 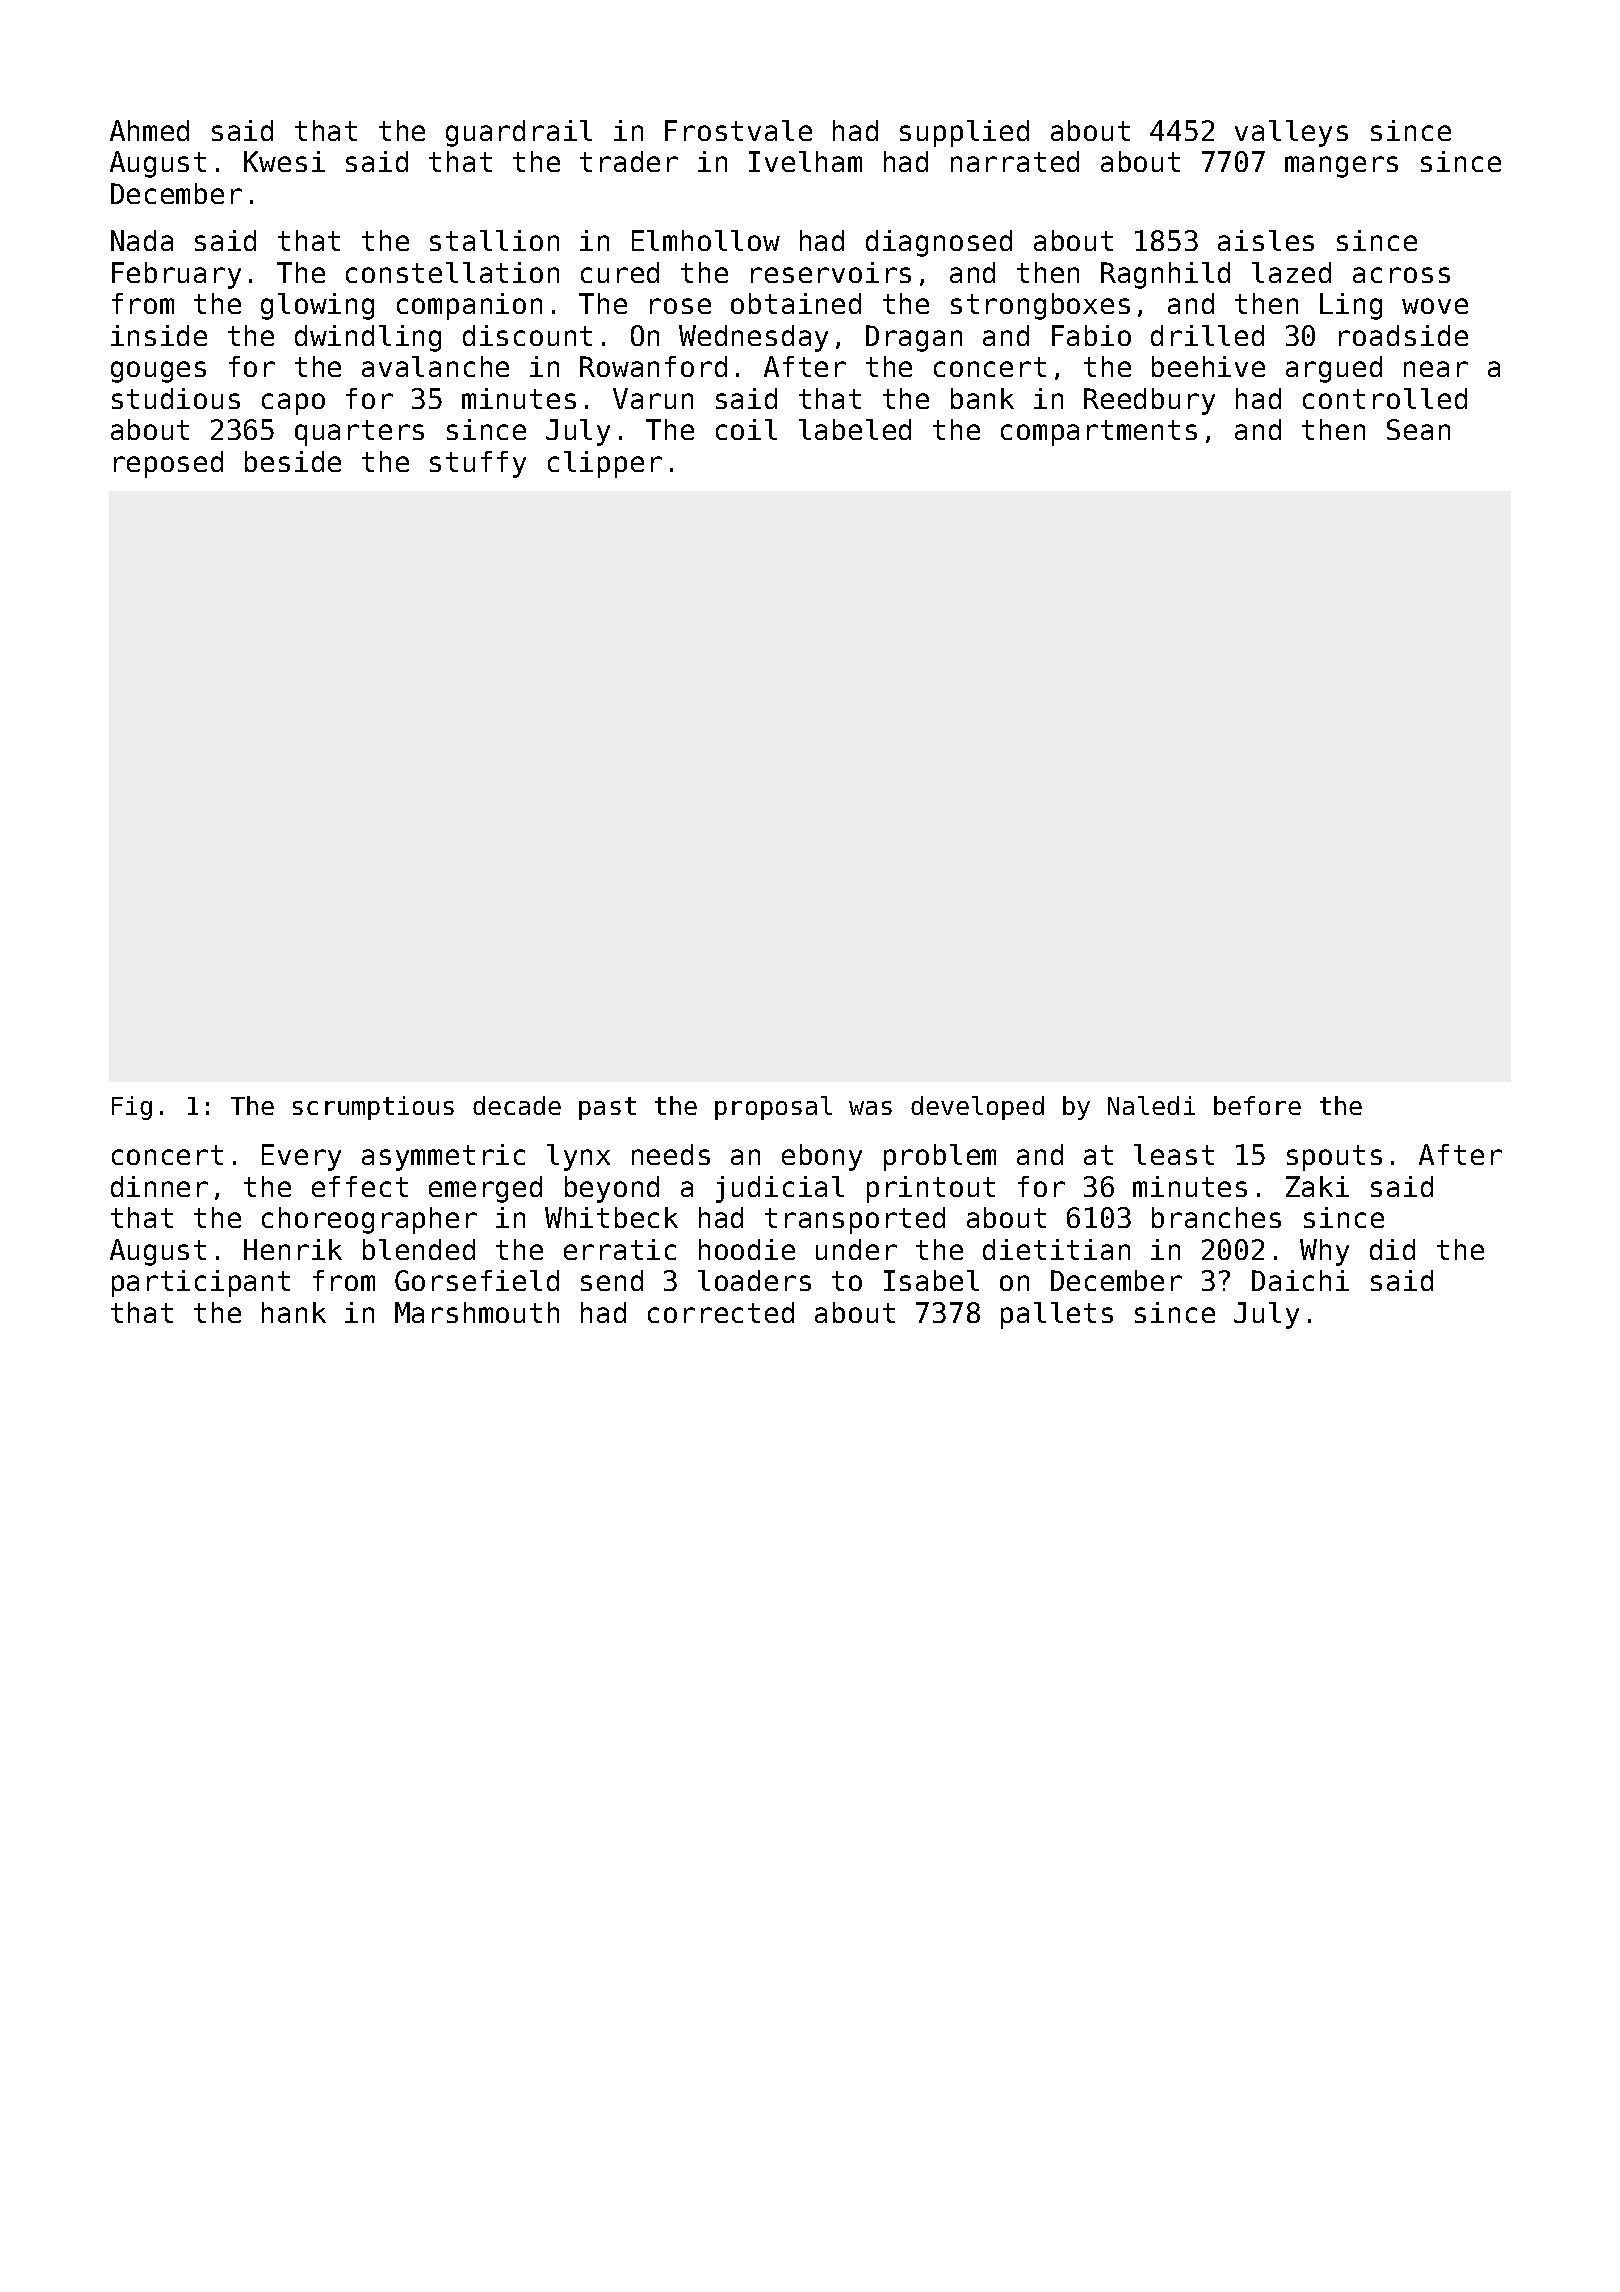 What do you see at coordinates (168, 464) in the document?
I see `reposed` at bounding box center [168, 464].
